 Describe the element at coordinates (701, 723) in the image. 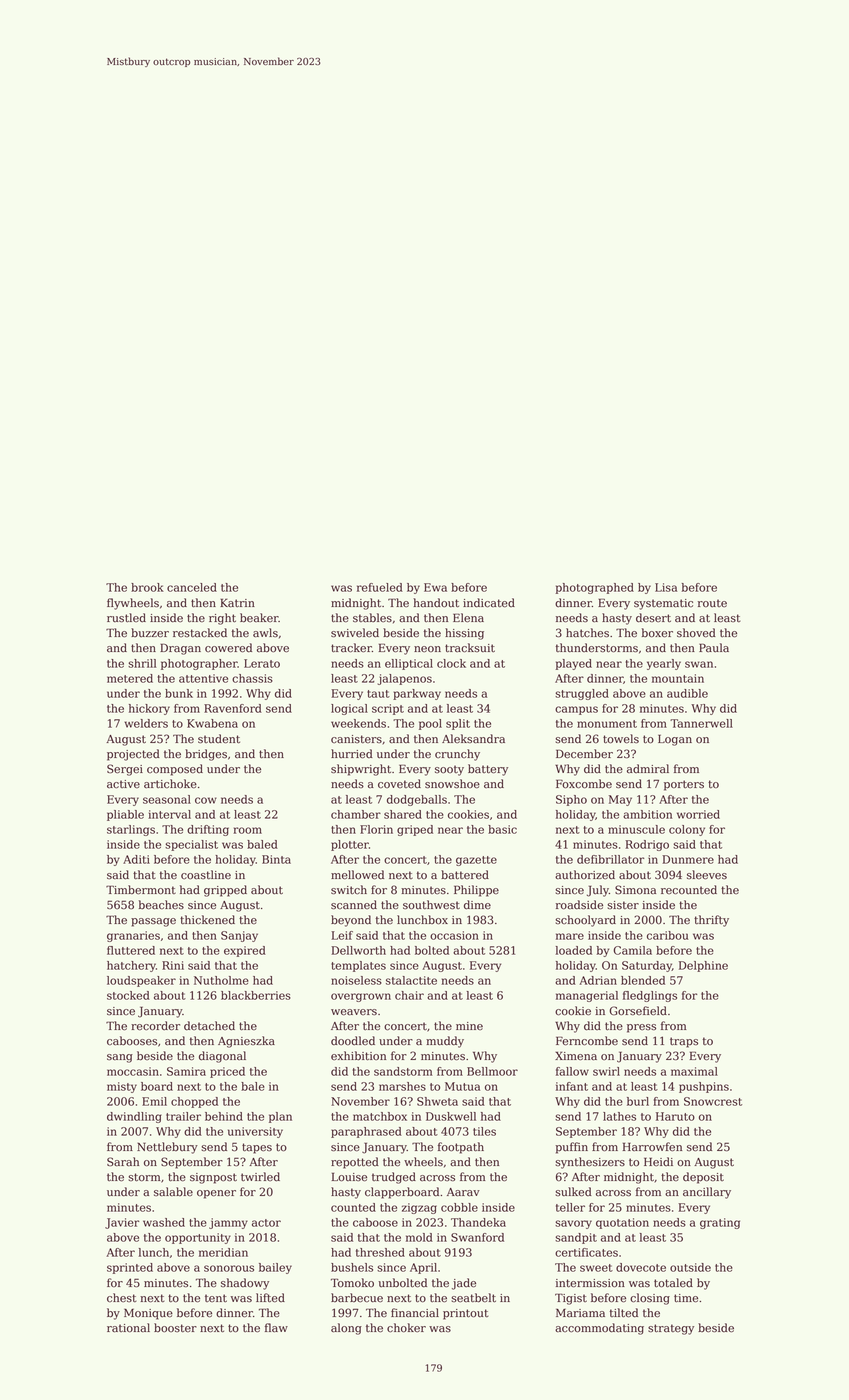

I see `Tannerwell` at that location.
